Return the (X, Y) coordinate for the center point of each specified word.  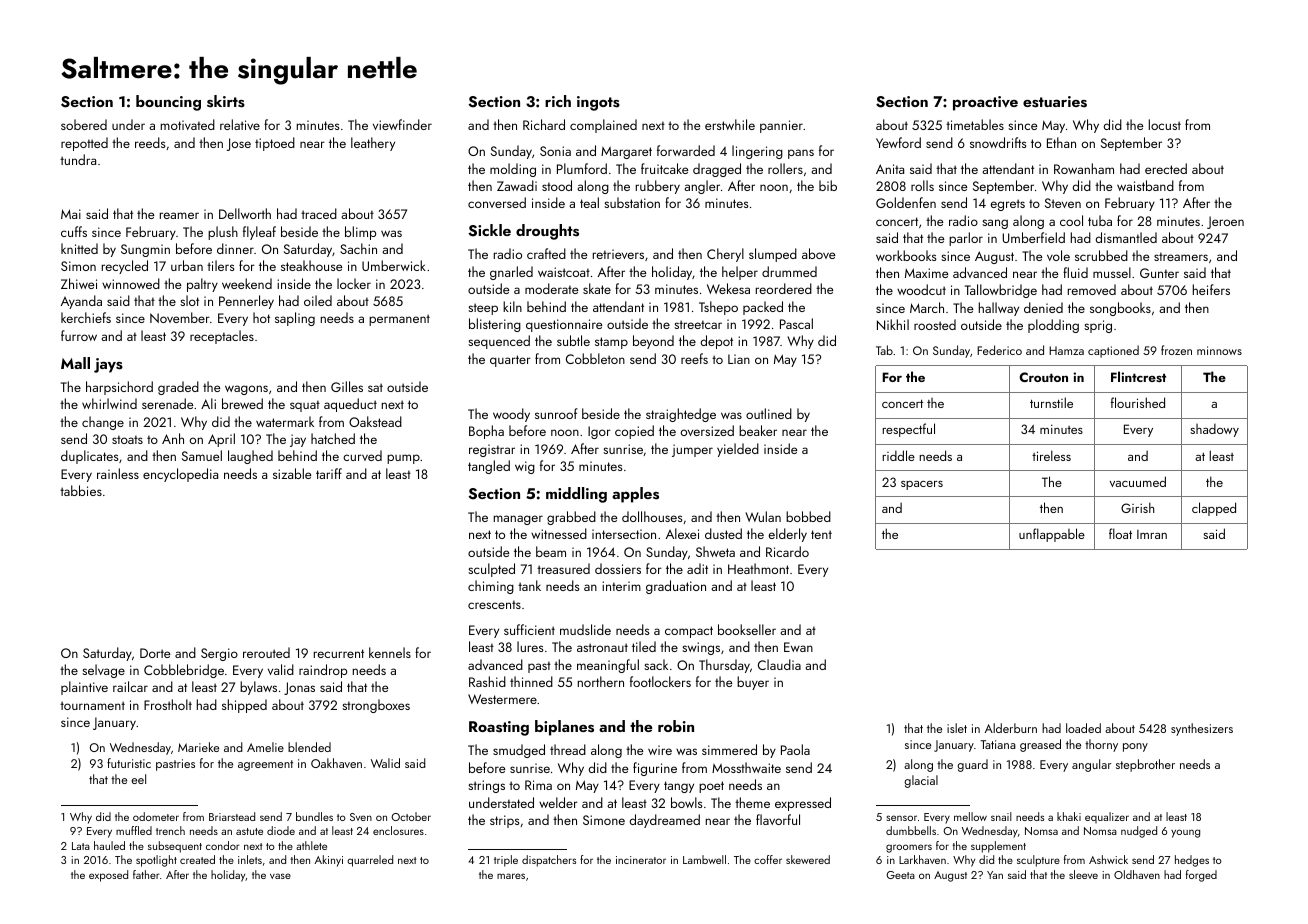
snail (1001, 816)
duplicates (90, 457)
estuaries (1055, 102)
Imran (1152, 534)
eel (138, 779)
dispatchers (549, 861)
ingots (598, 103)
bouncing (168, 103)
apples (635, 495)
